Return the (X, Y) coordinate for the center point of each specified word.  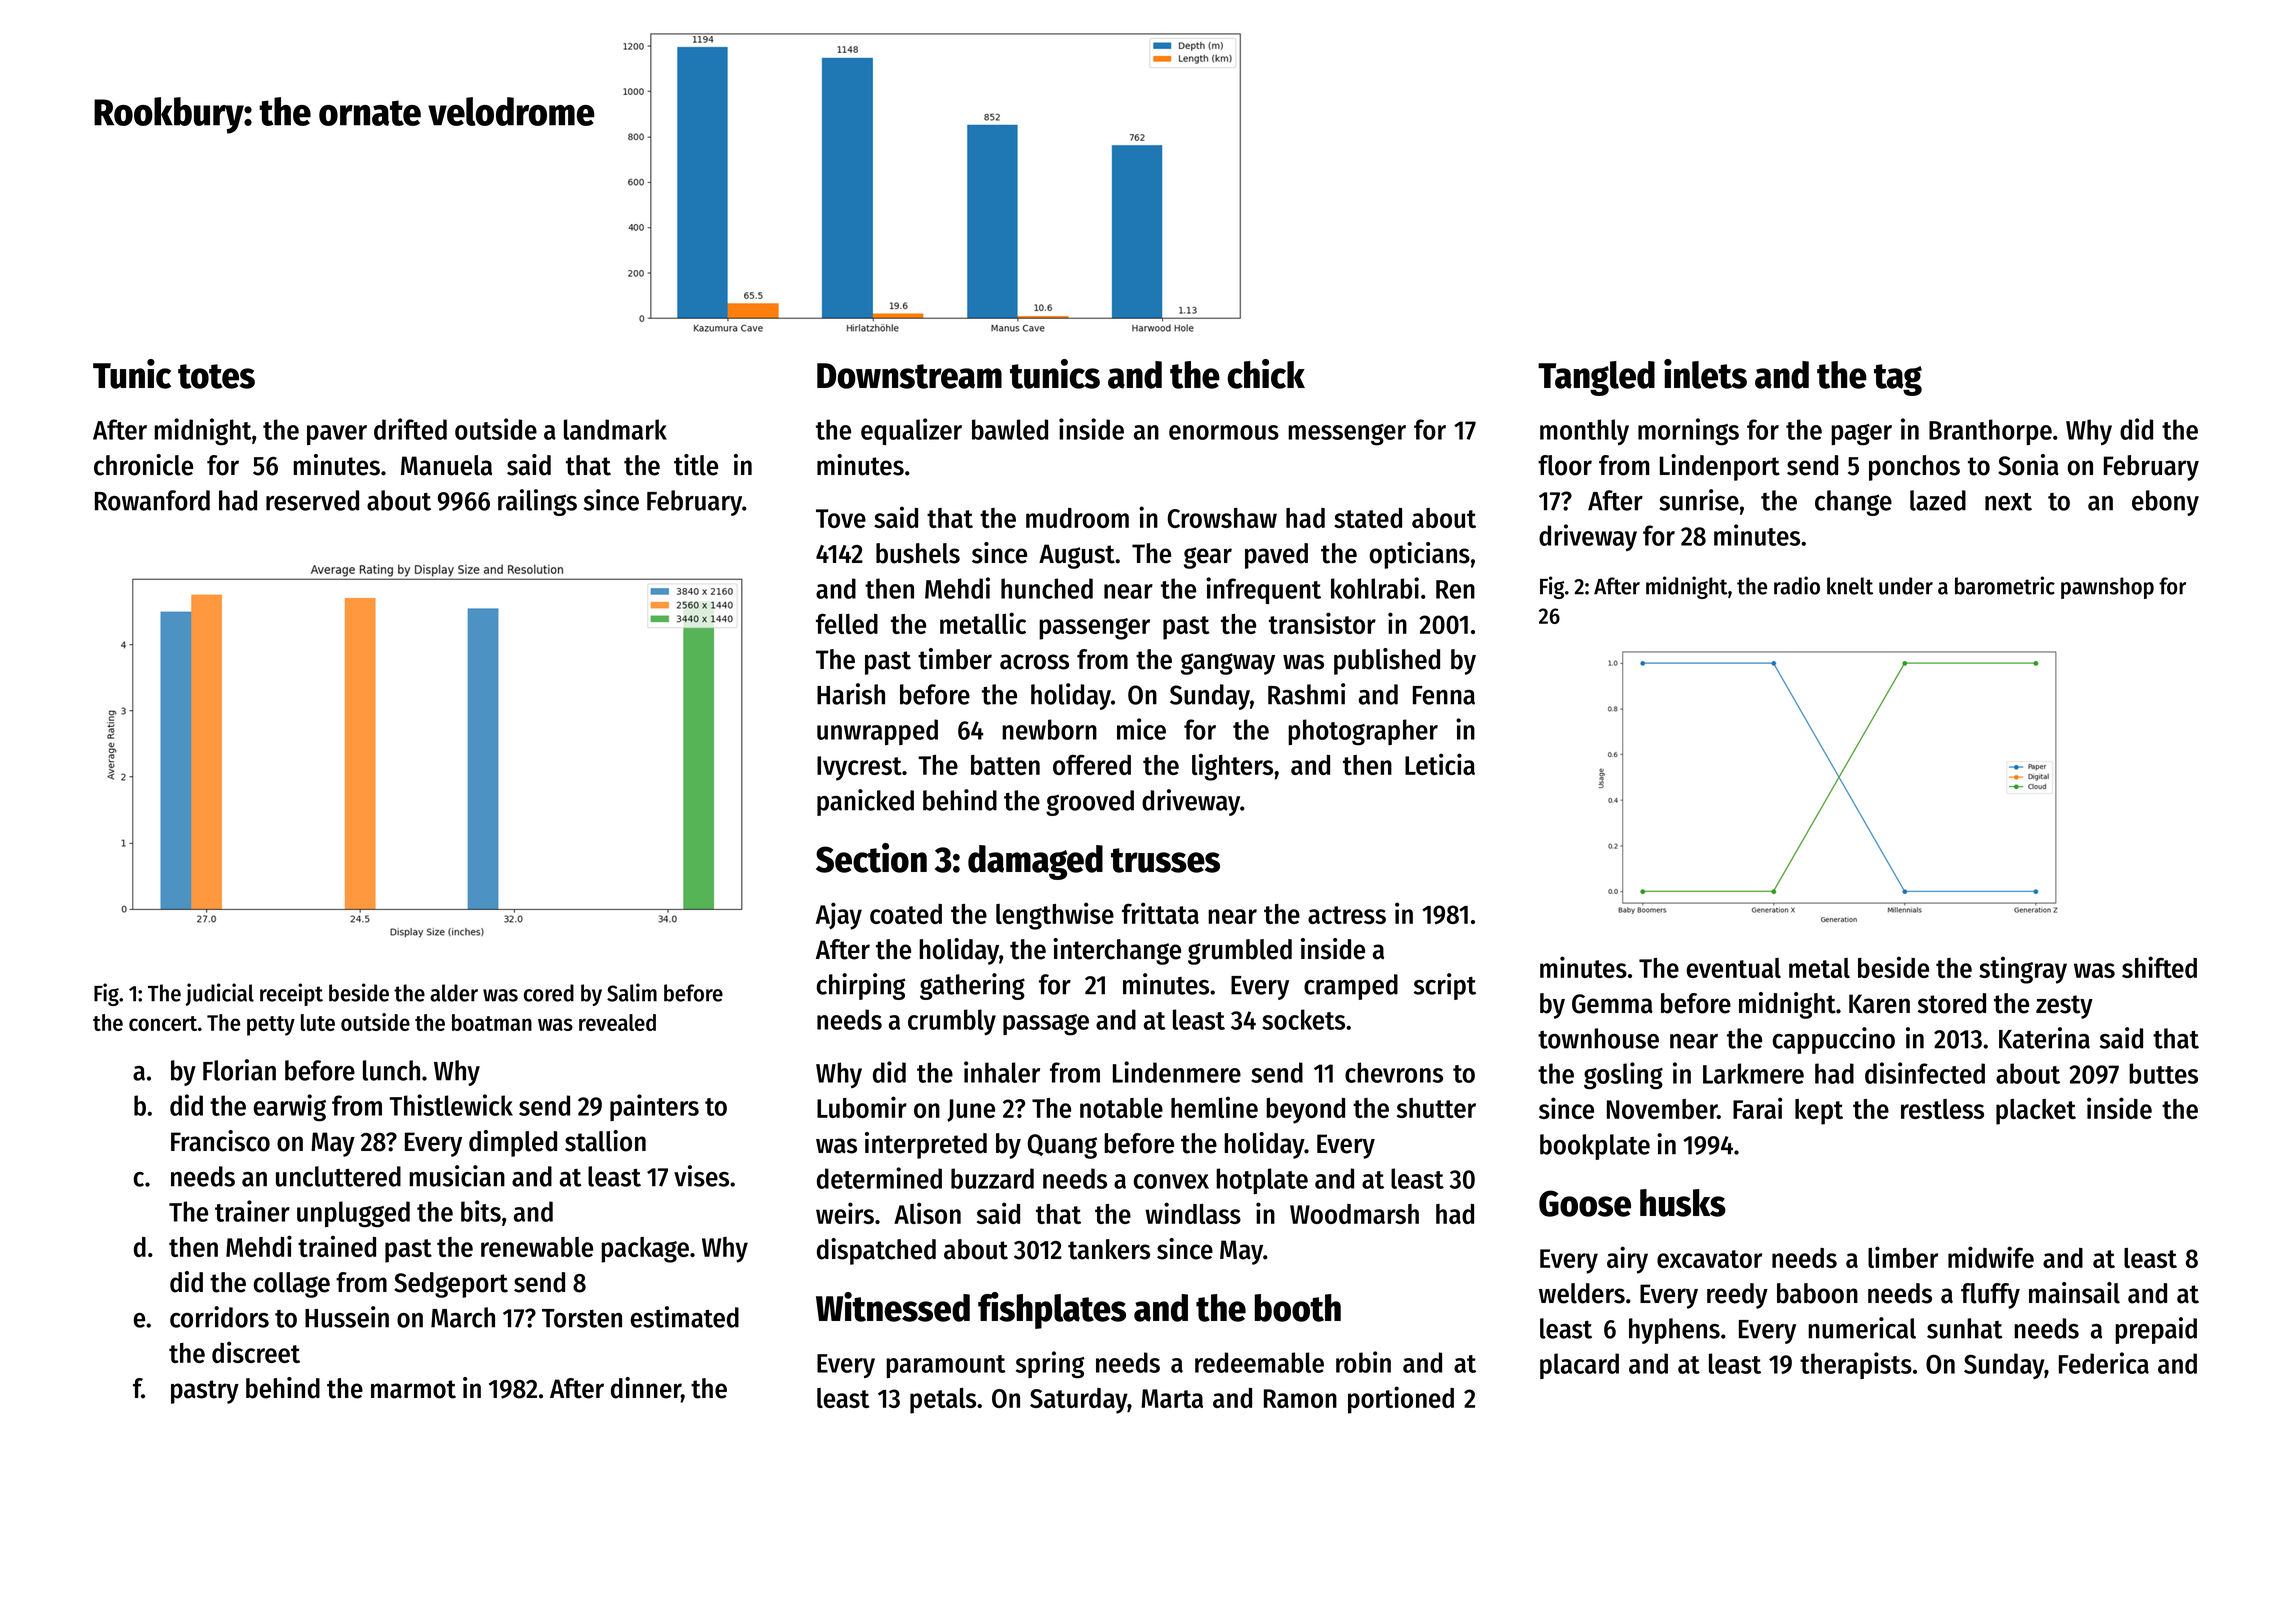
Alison (927, 1213)
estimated (685, 1317)
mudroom (1077, 518)
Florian (239, 1070)
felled (847, 623)
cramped (1351, 987)
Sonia (2028, 465)
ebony (2165, 503)
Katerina (2044, 1038)
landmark (615, 429)
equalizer (911, 431)
